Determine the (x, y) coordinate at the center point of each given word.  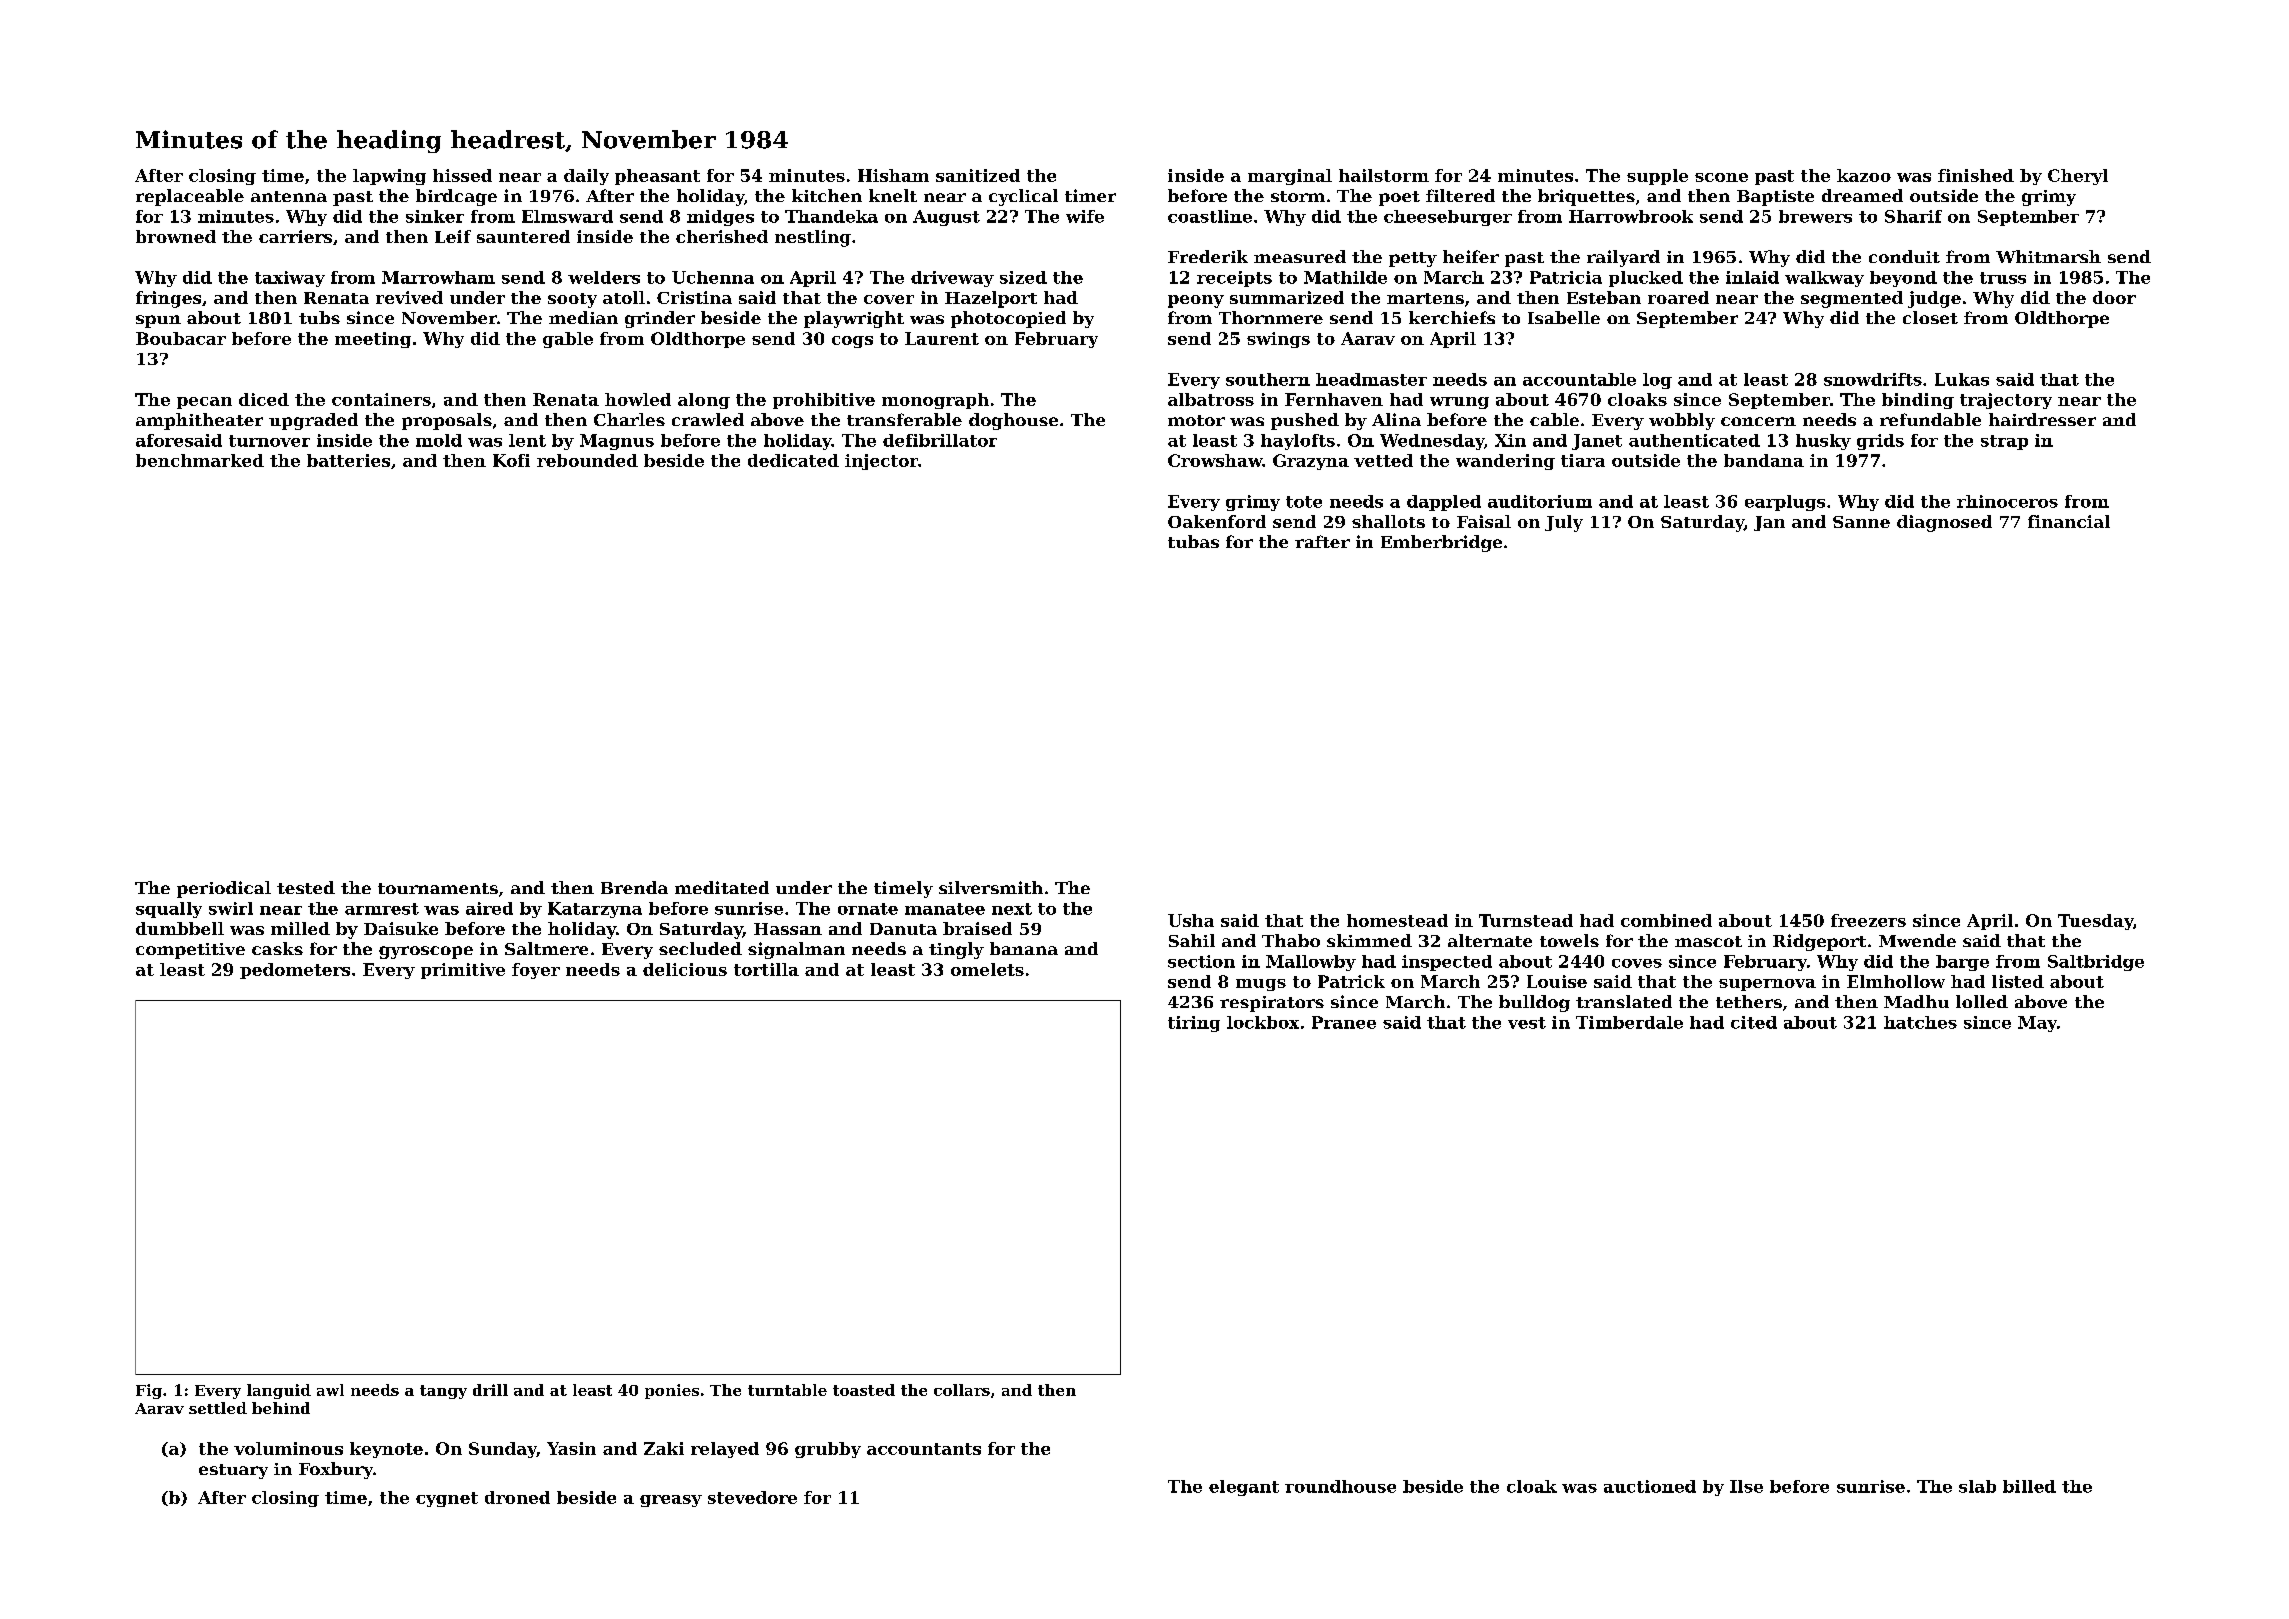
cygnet (447, 1499)
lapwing (389, 177)
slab (1977, 1486)
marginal (1290, 177)
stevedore (752, 1497)
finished (1976, 175)
